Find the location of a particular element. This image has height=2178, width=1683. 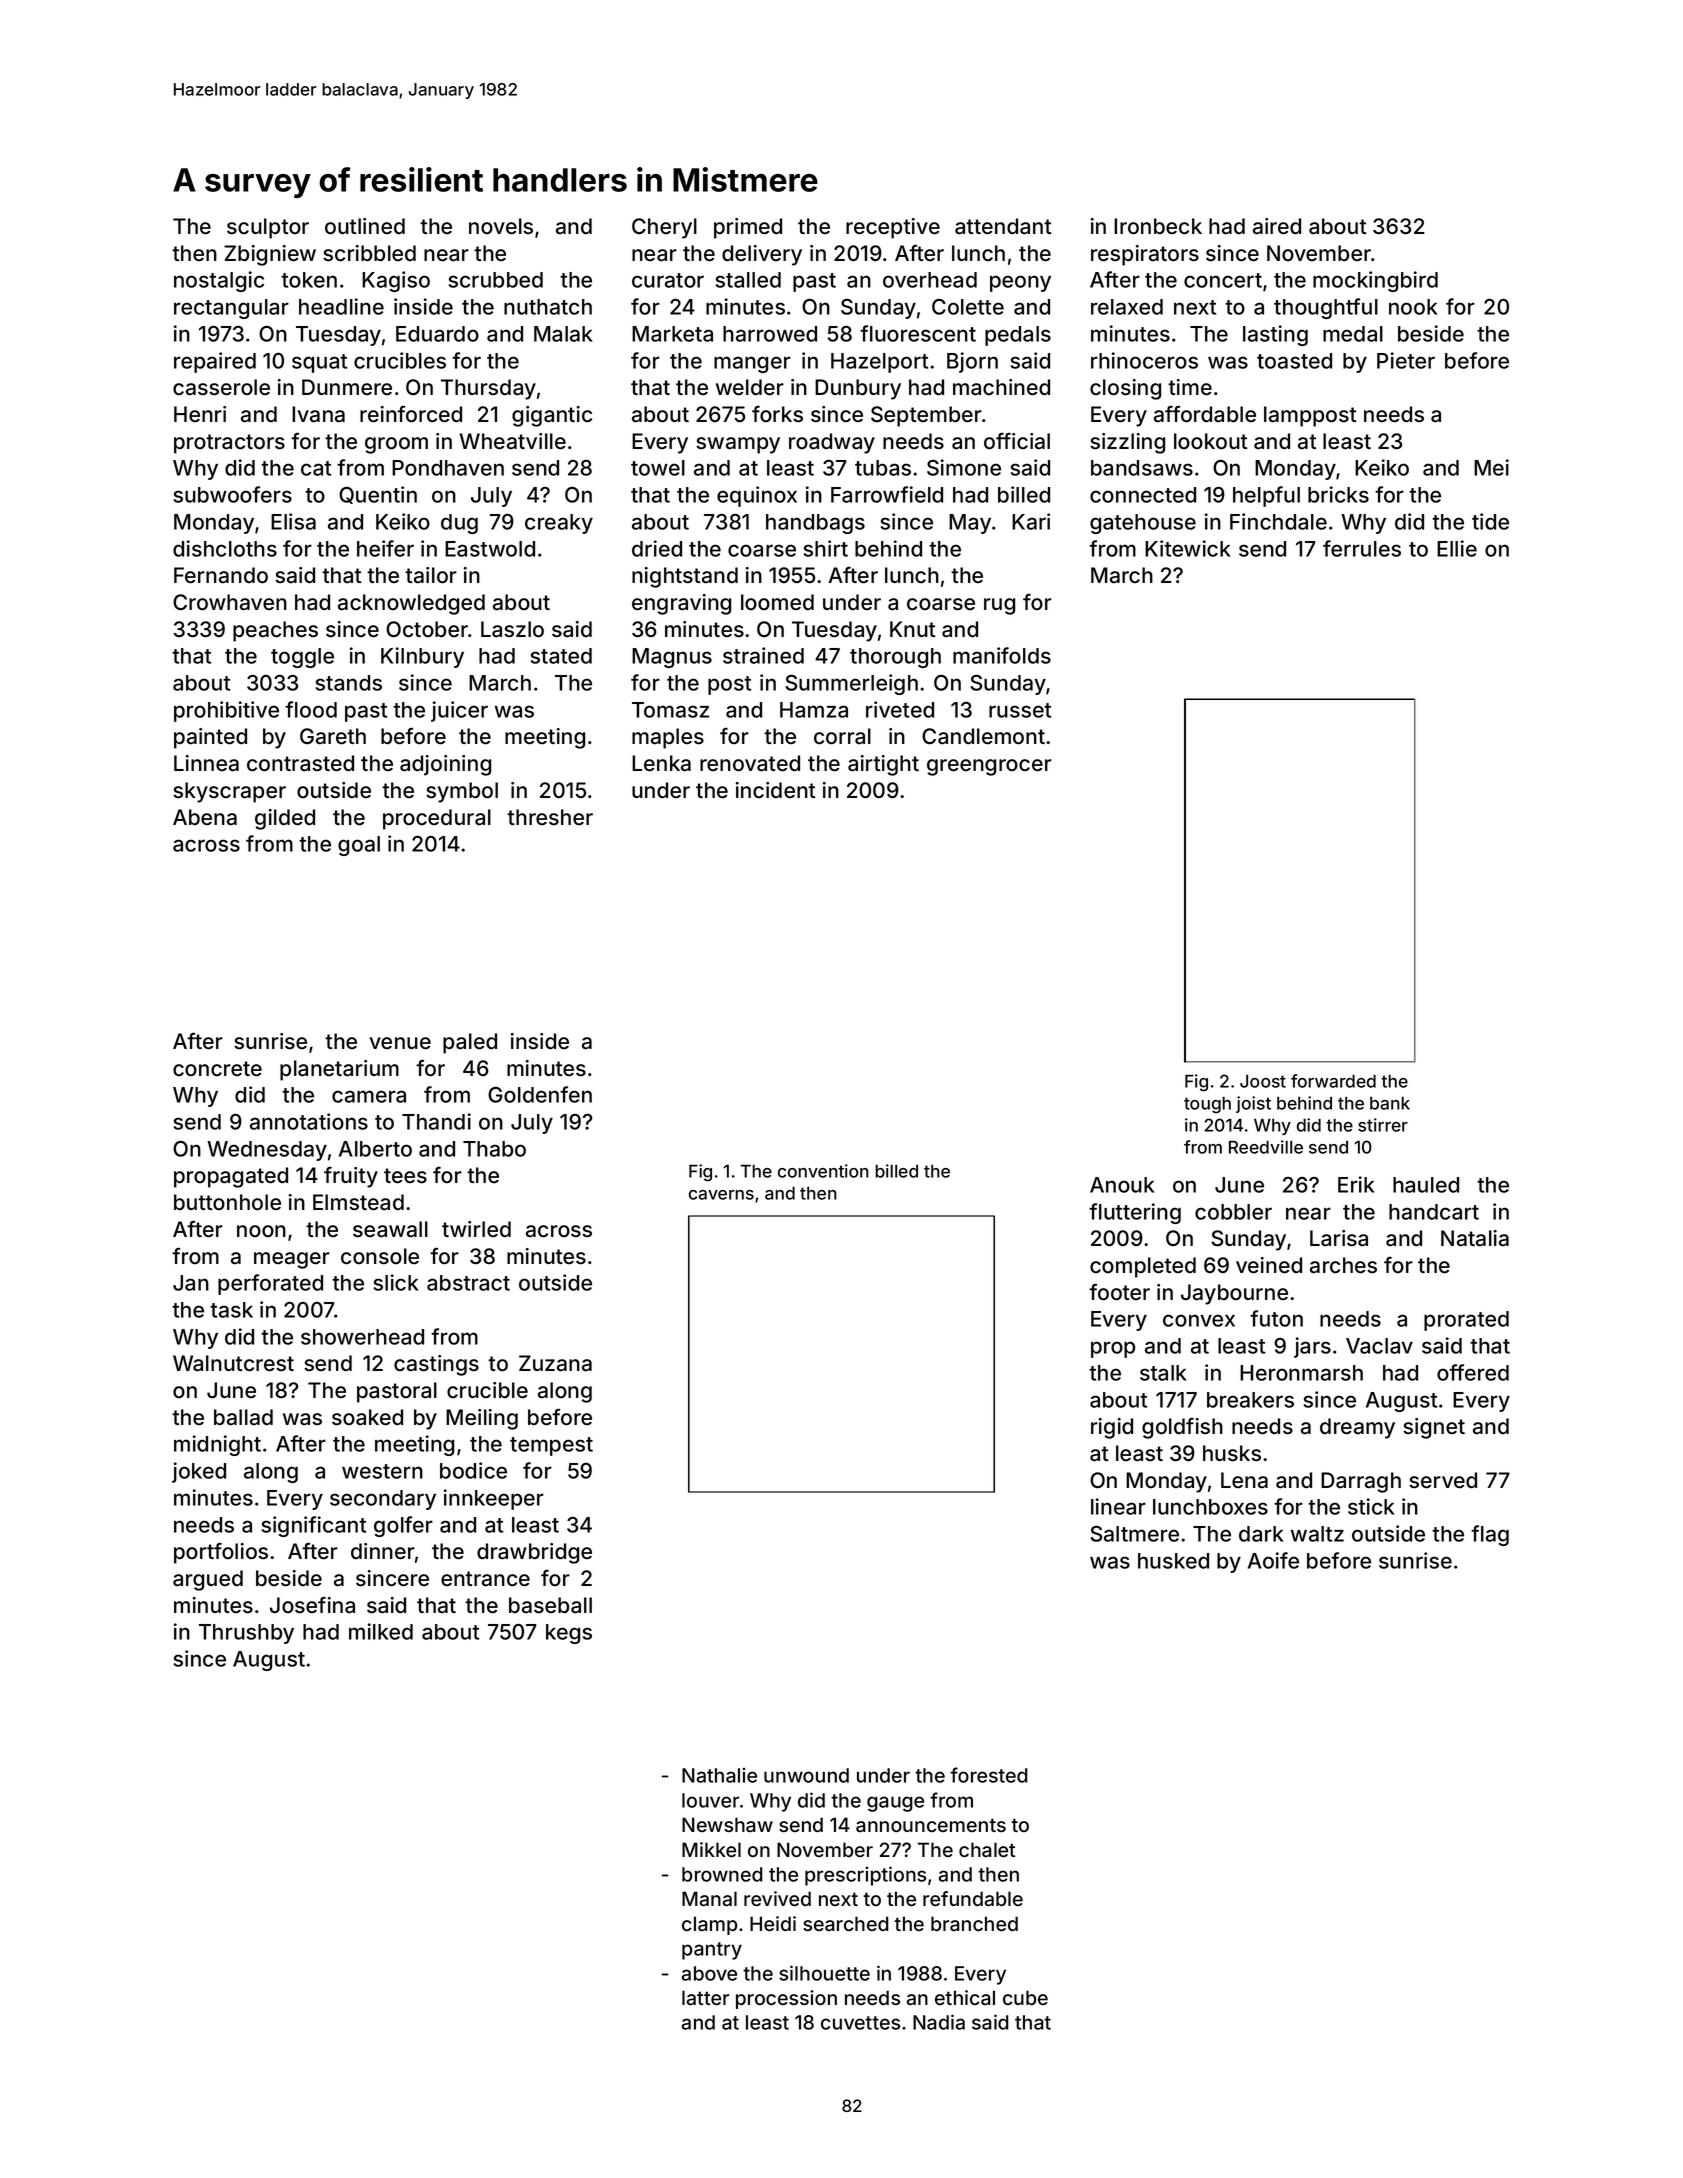

helpful is located at coordinates (1266, 496).
